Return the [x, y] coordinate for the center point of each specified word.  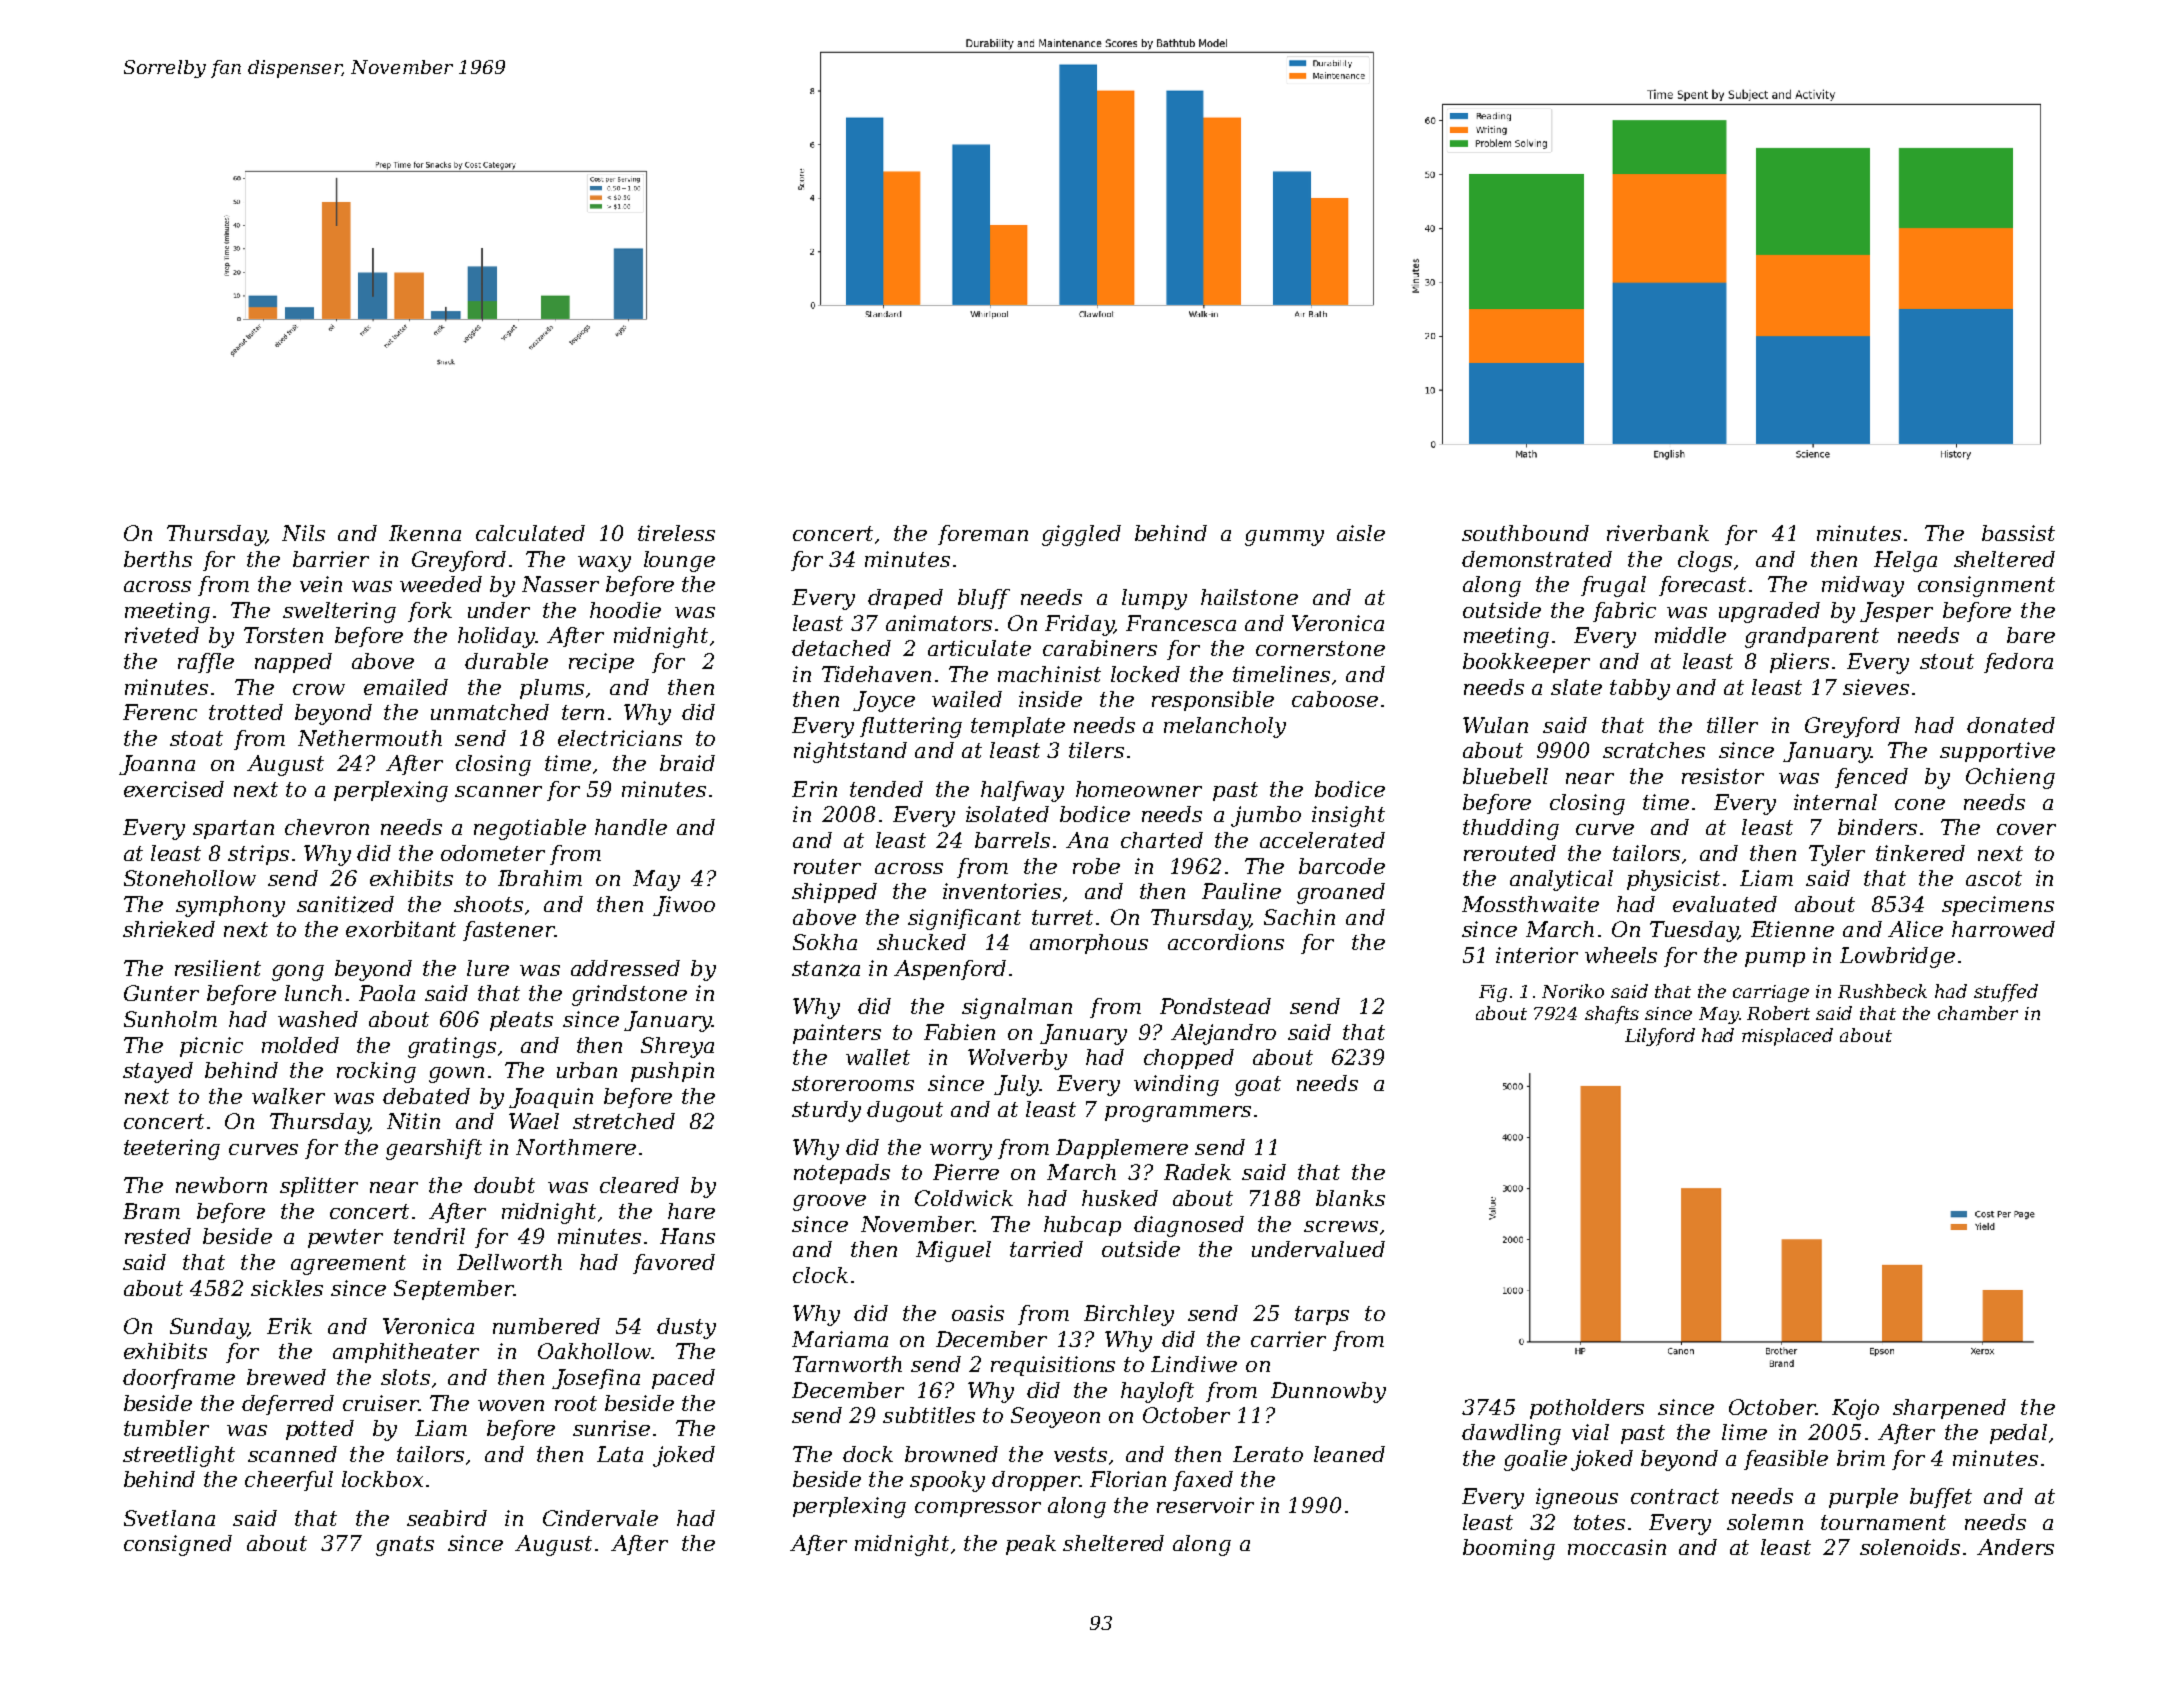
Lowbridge [1897, 957]
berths [158, 559]
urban [587, 1070]
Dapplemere [1122, 1149]
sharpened [1949, 1409]
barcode [1342, 866]
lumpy [1154, 599]
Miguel [953, 1251]
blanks [1350, 1198]
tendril [429, 1236]
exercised [174, 789]
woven [511, 1405]
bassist [2018, 533]
